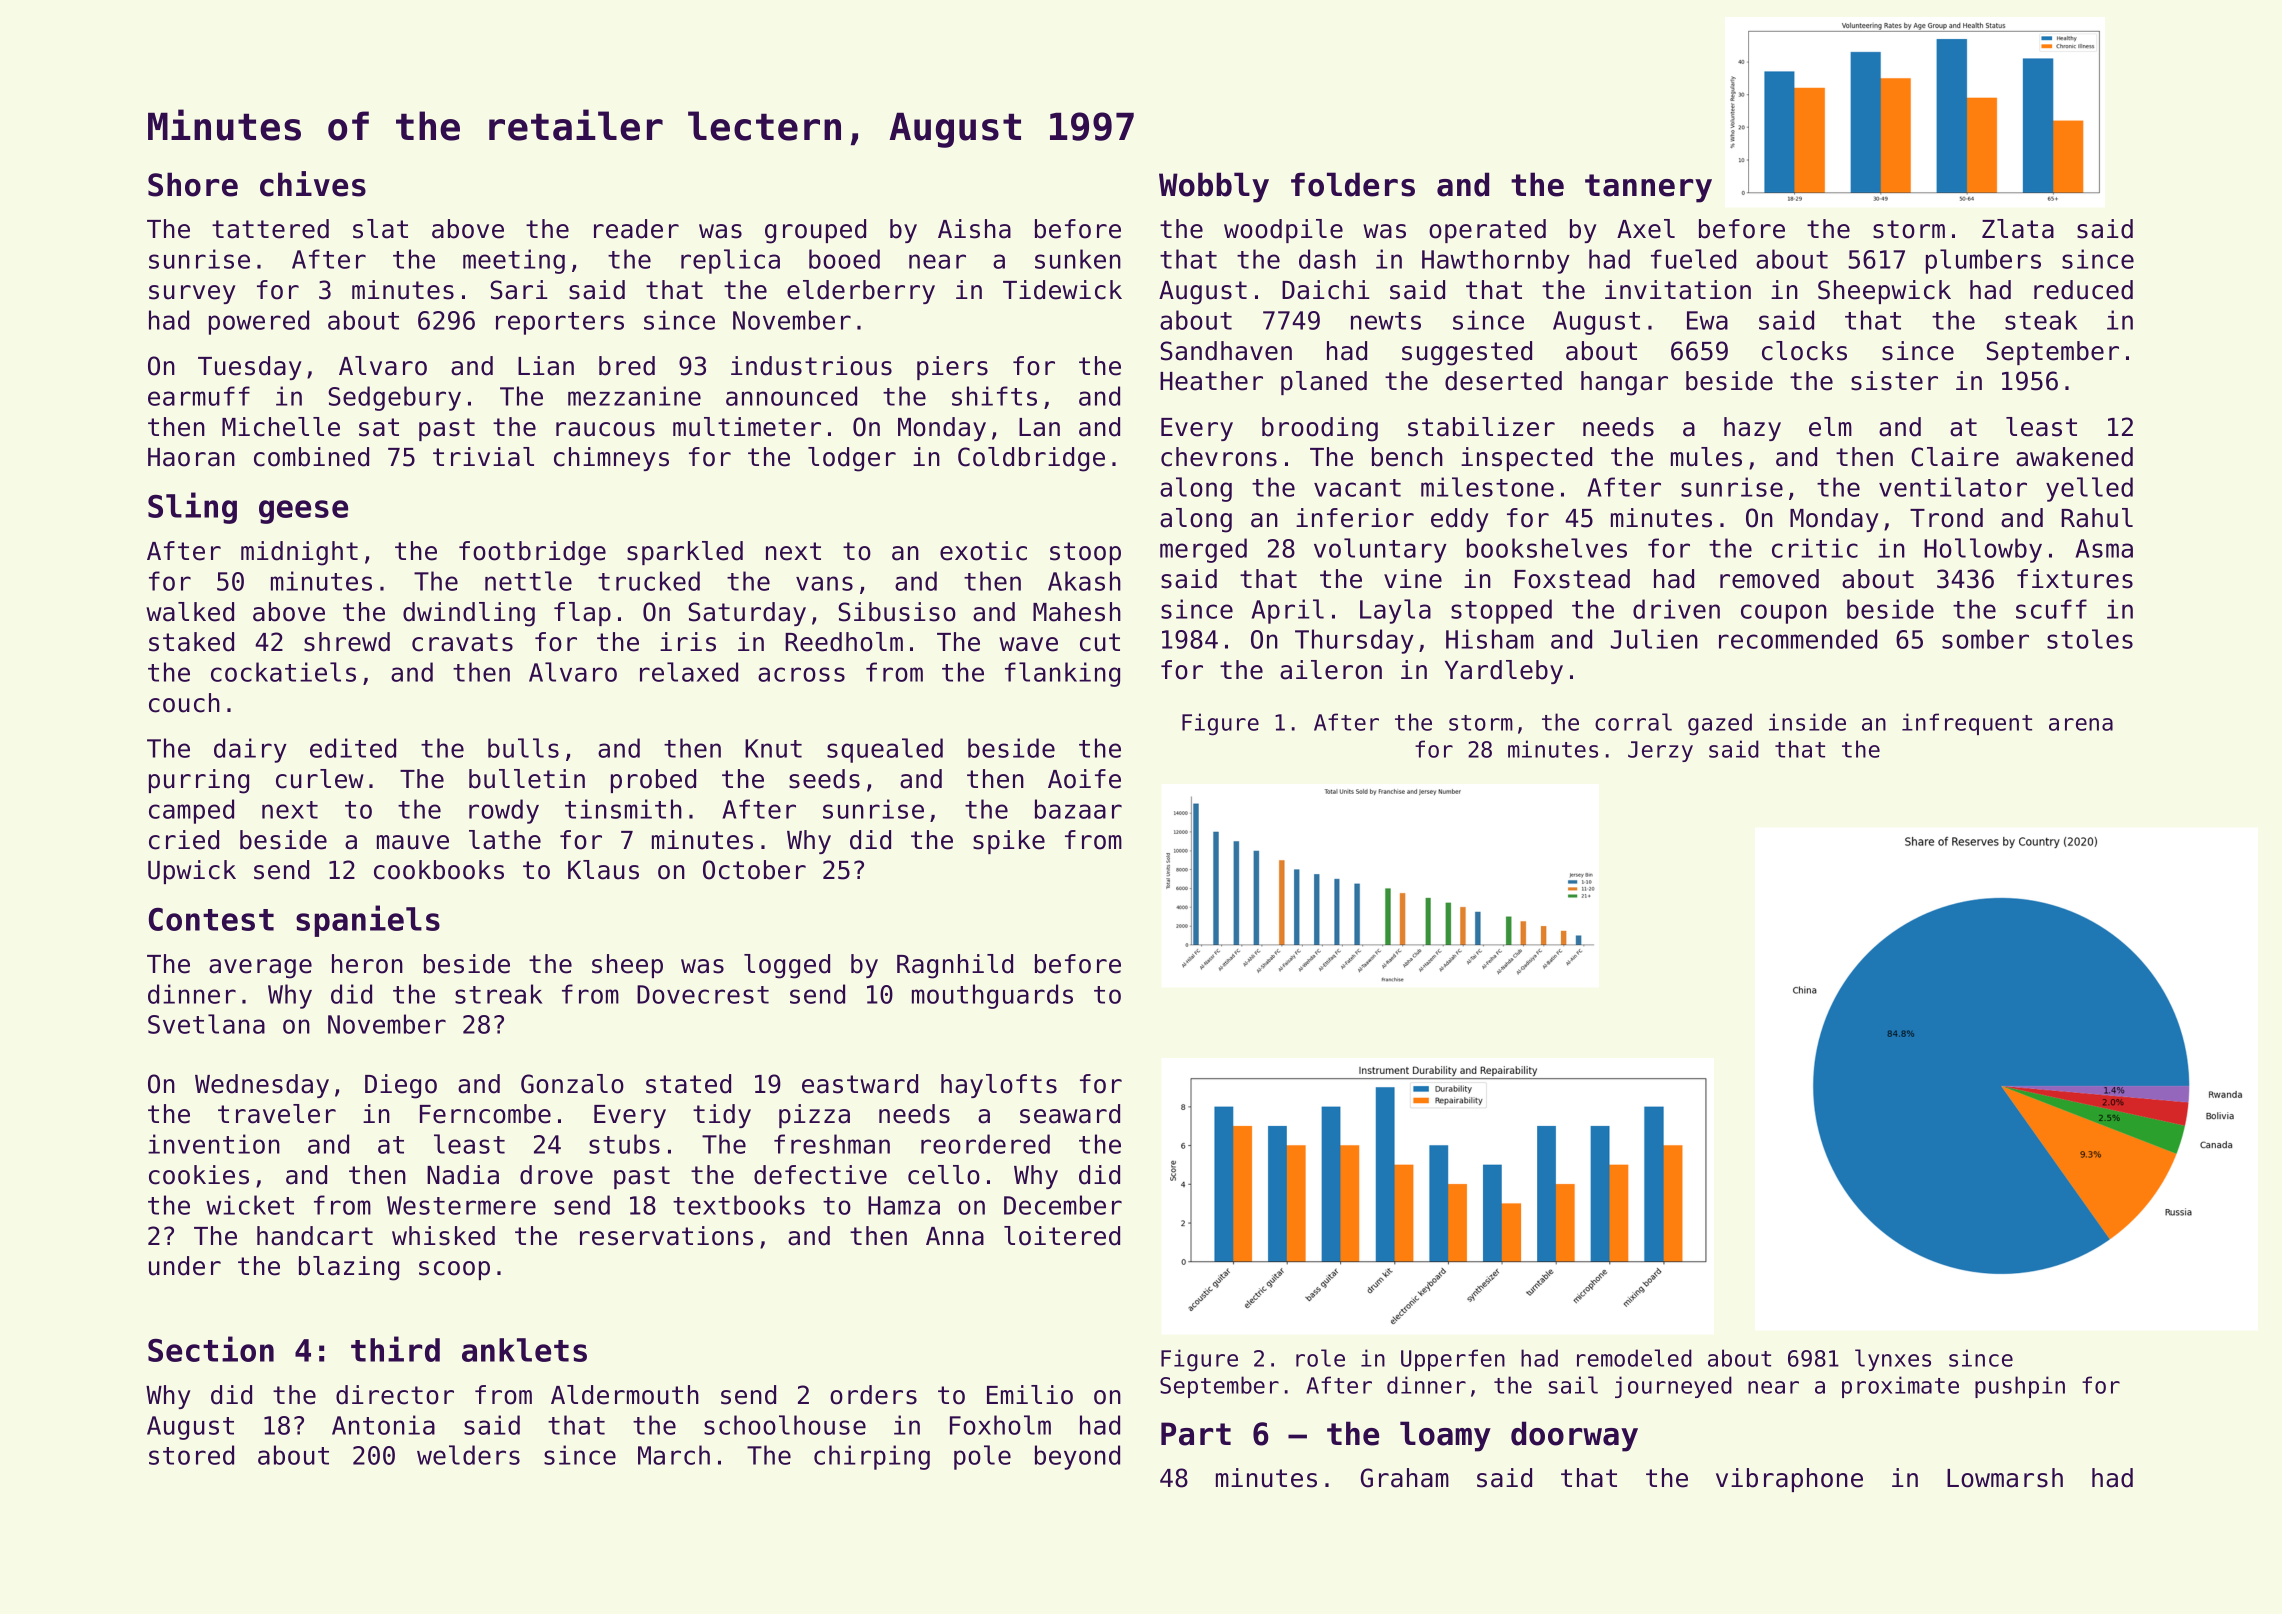  I want to click on Graham, so click(1405, 1478).
